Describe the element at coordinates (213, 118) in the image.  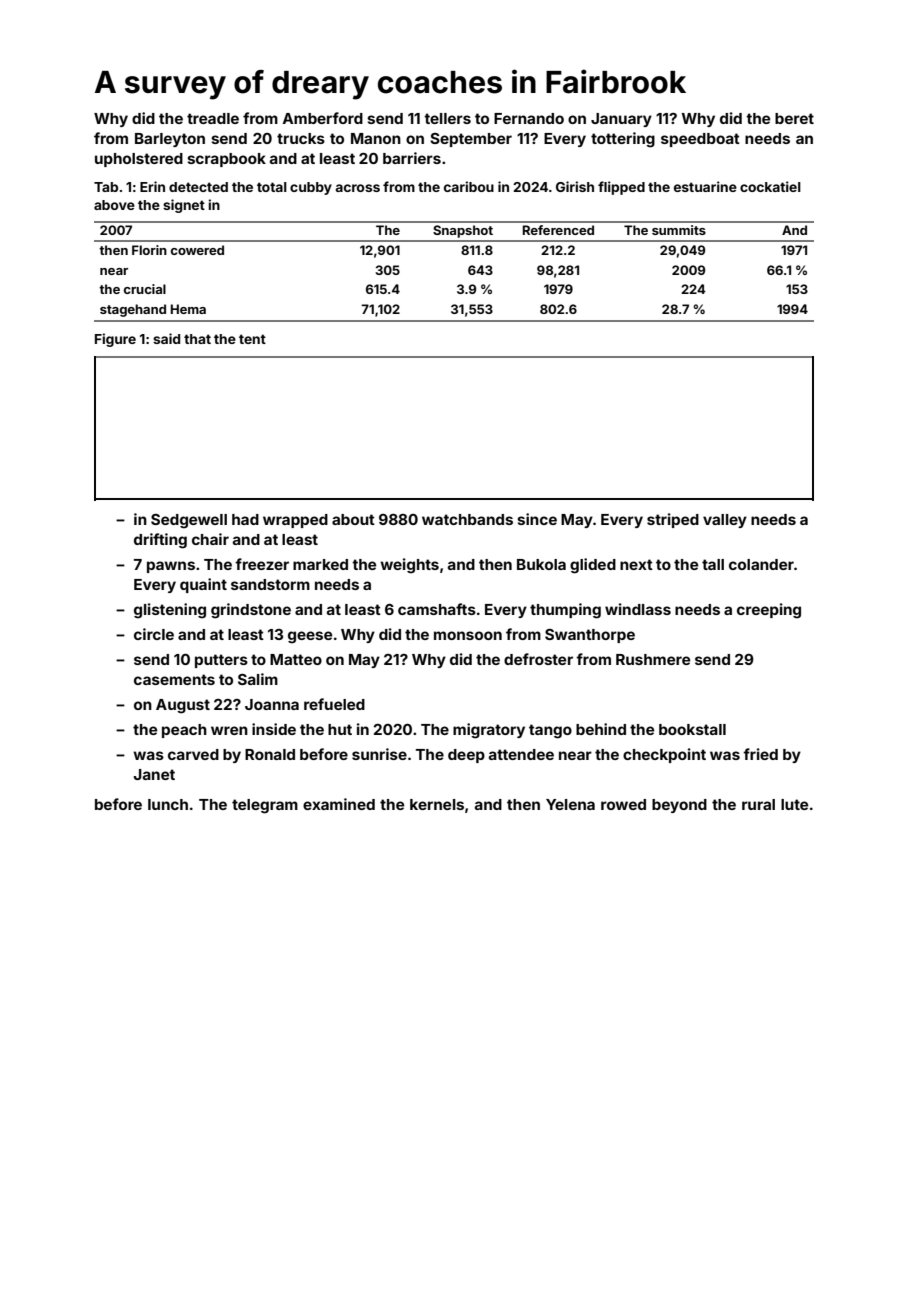
I see `treadle` at that location.
